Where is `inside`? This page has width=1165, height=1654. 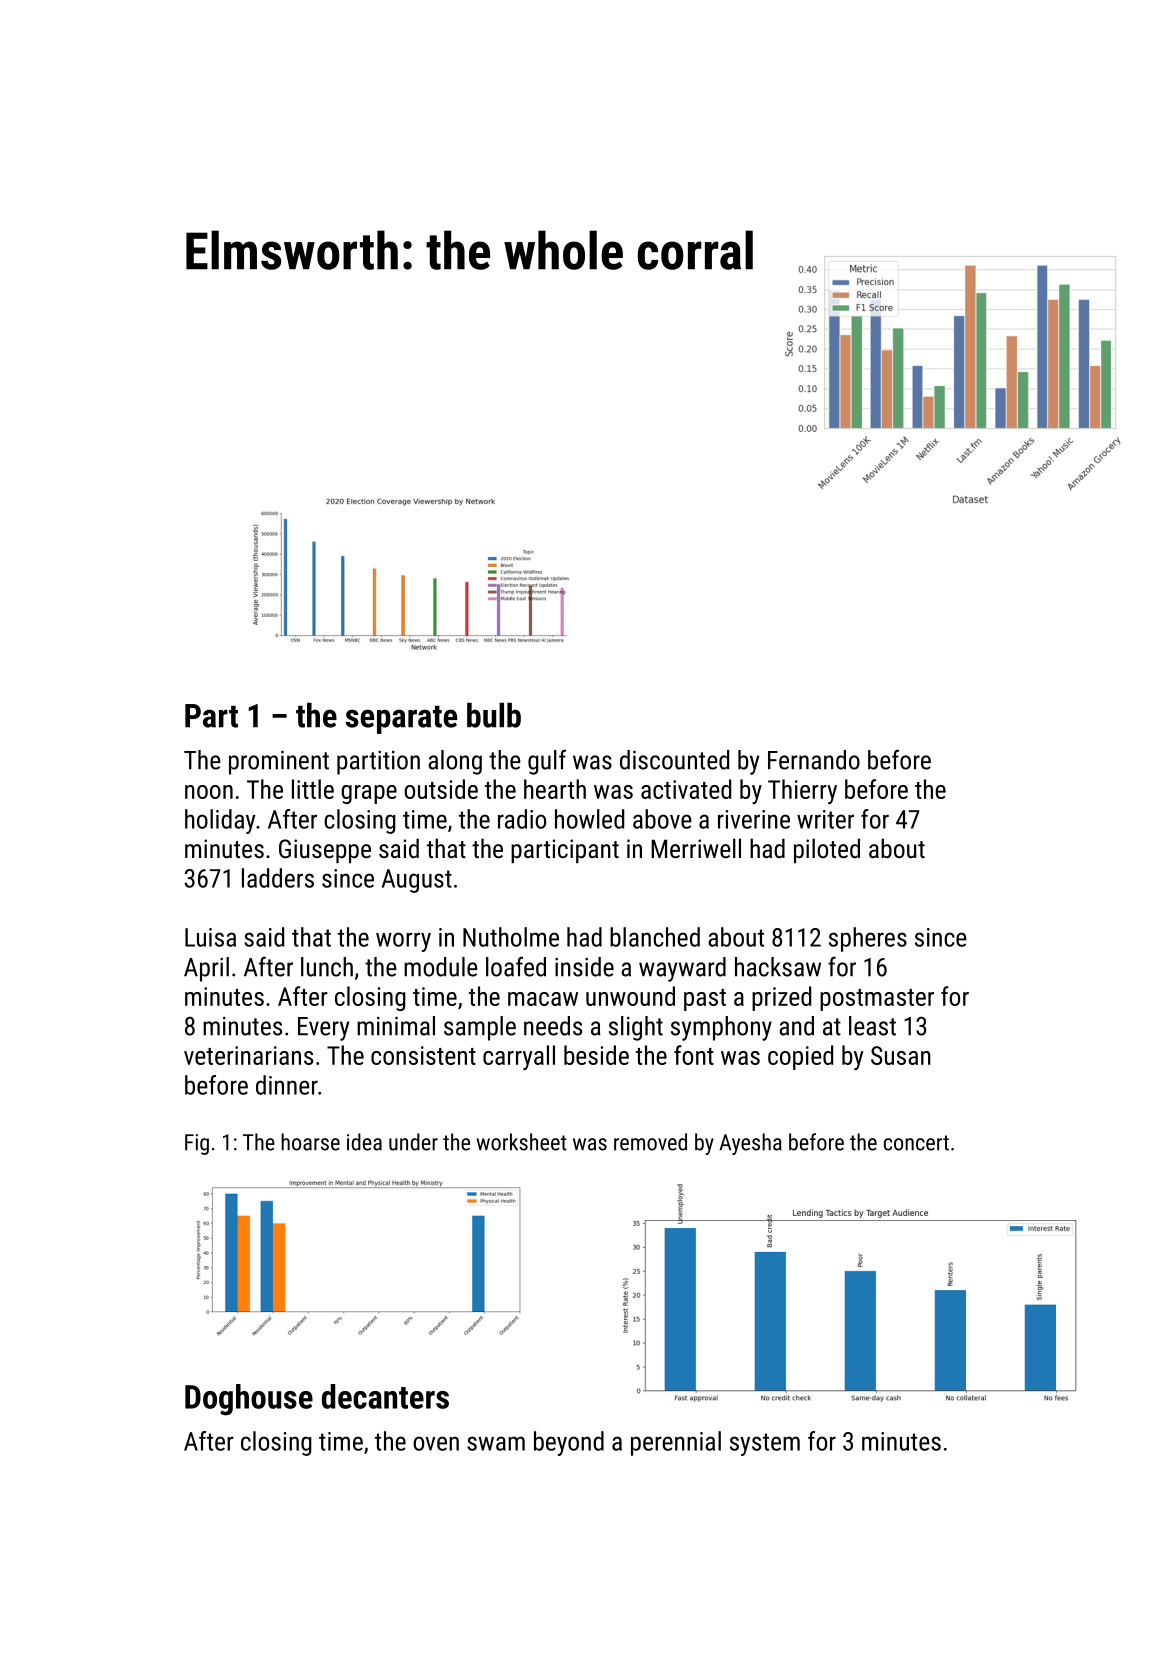
inside is located at coordinates (584, 967).
